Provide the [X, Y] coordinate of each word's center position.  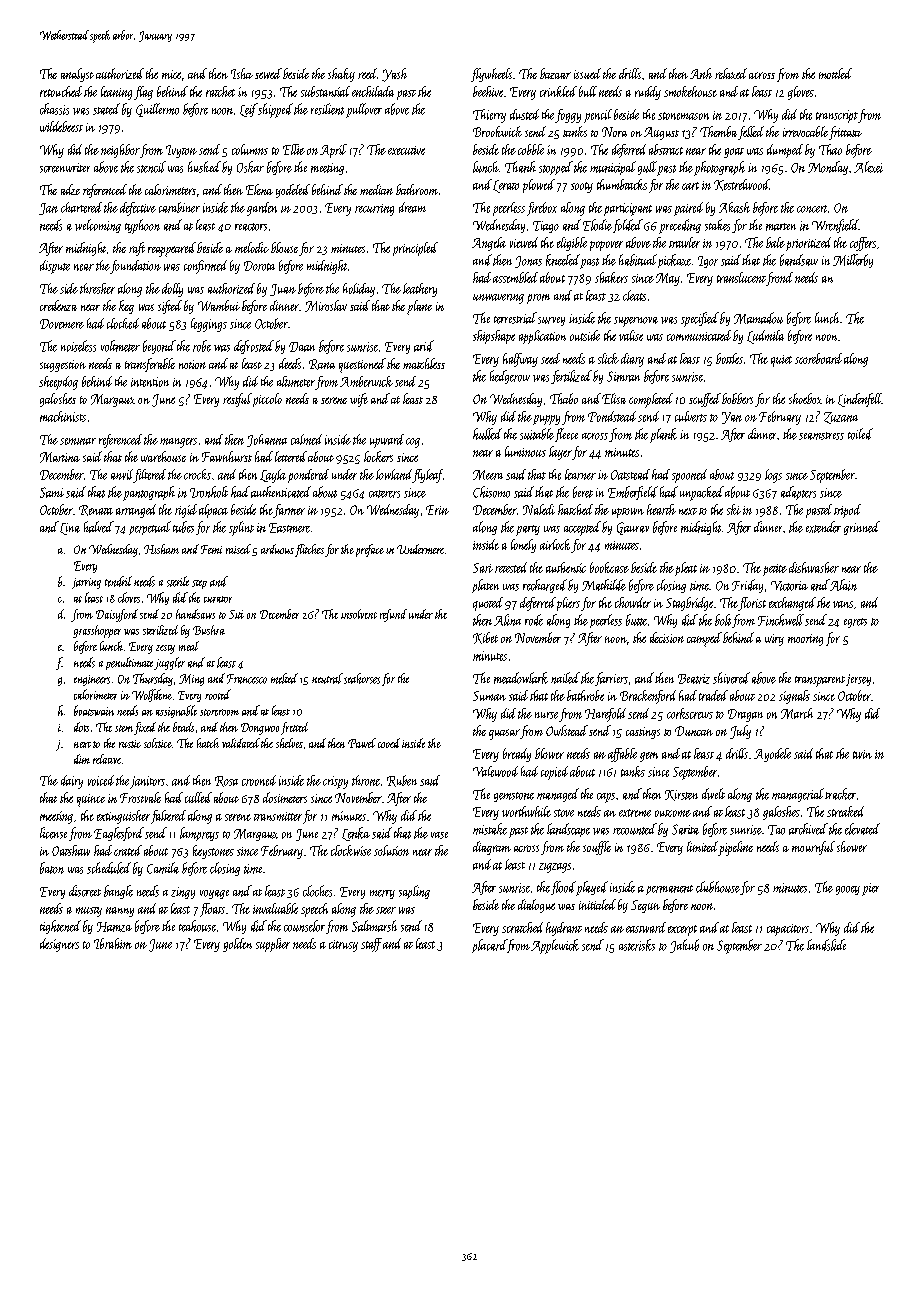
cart [690, 186]
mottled [835, 73]
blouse [284, 247]
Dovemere [62, 324]
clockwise [351, 850]
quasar [504, 734]
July [740, 732]
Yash [394, 75]
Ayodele [772, 755]
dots [81, 727]
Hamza [114, 927]
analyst [77, 75]
